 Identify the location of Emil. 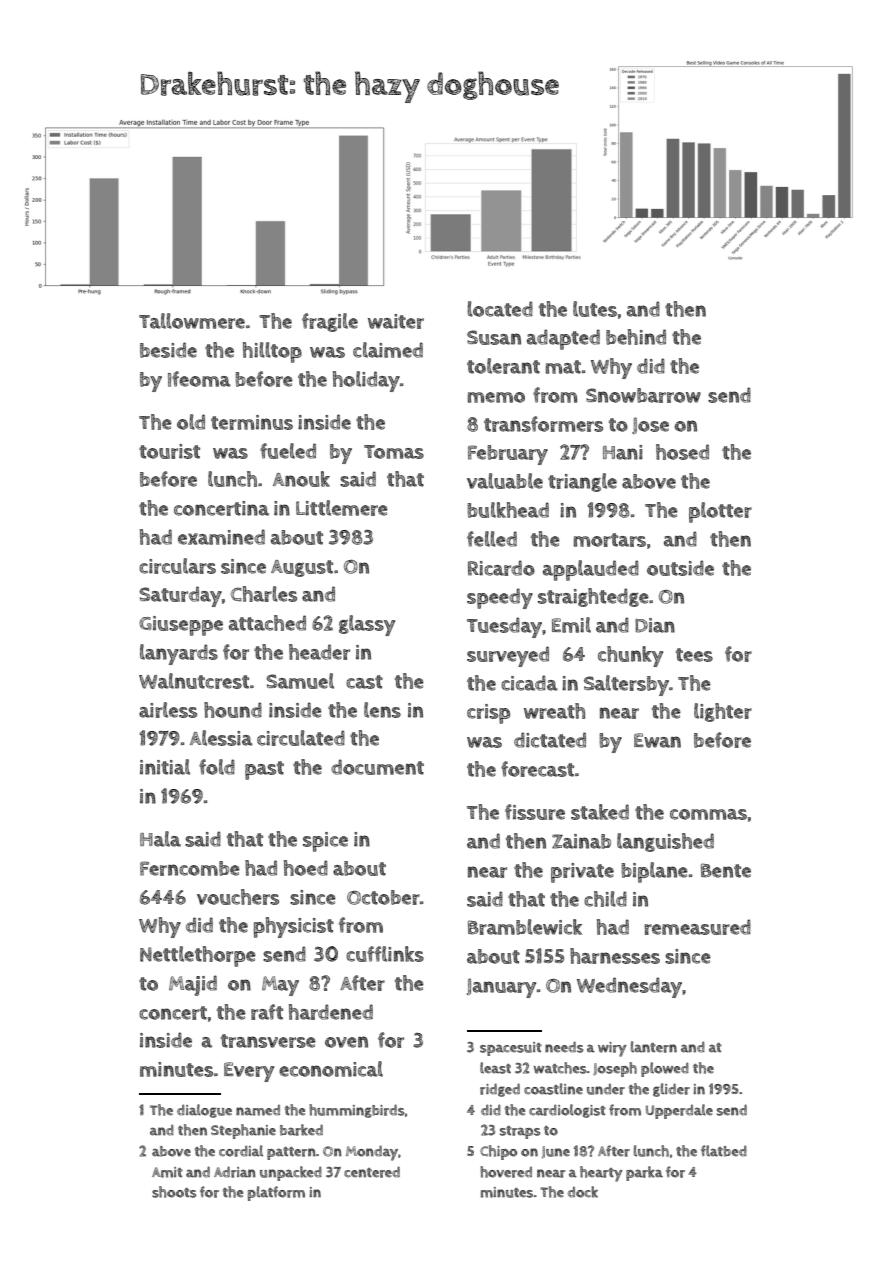
(571, 625).
